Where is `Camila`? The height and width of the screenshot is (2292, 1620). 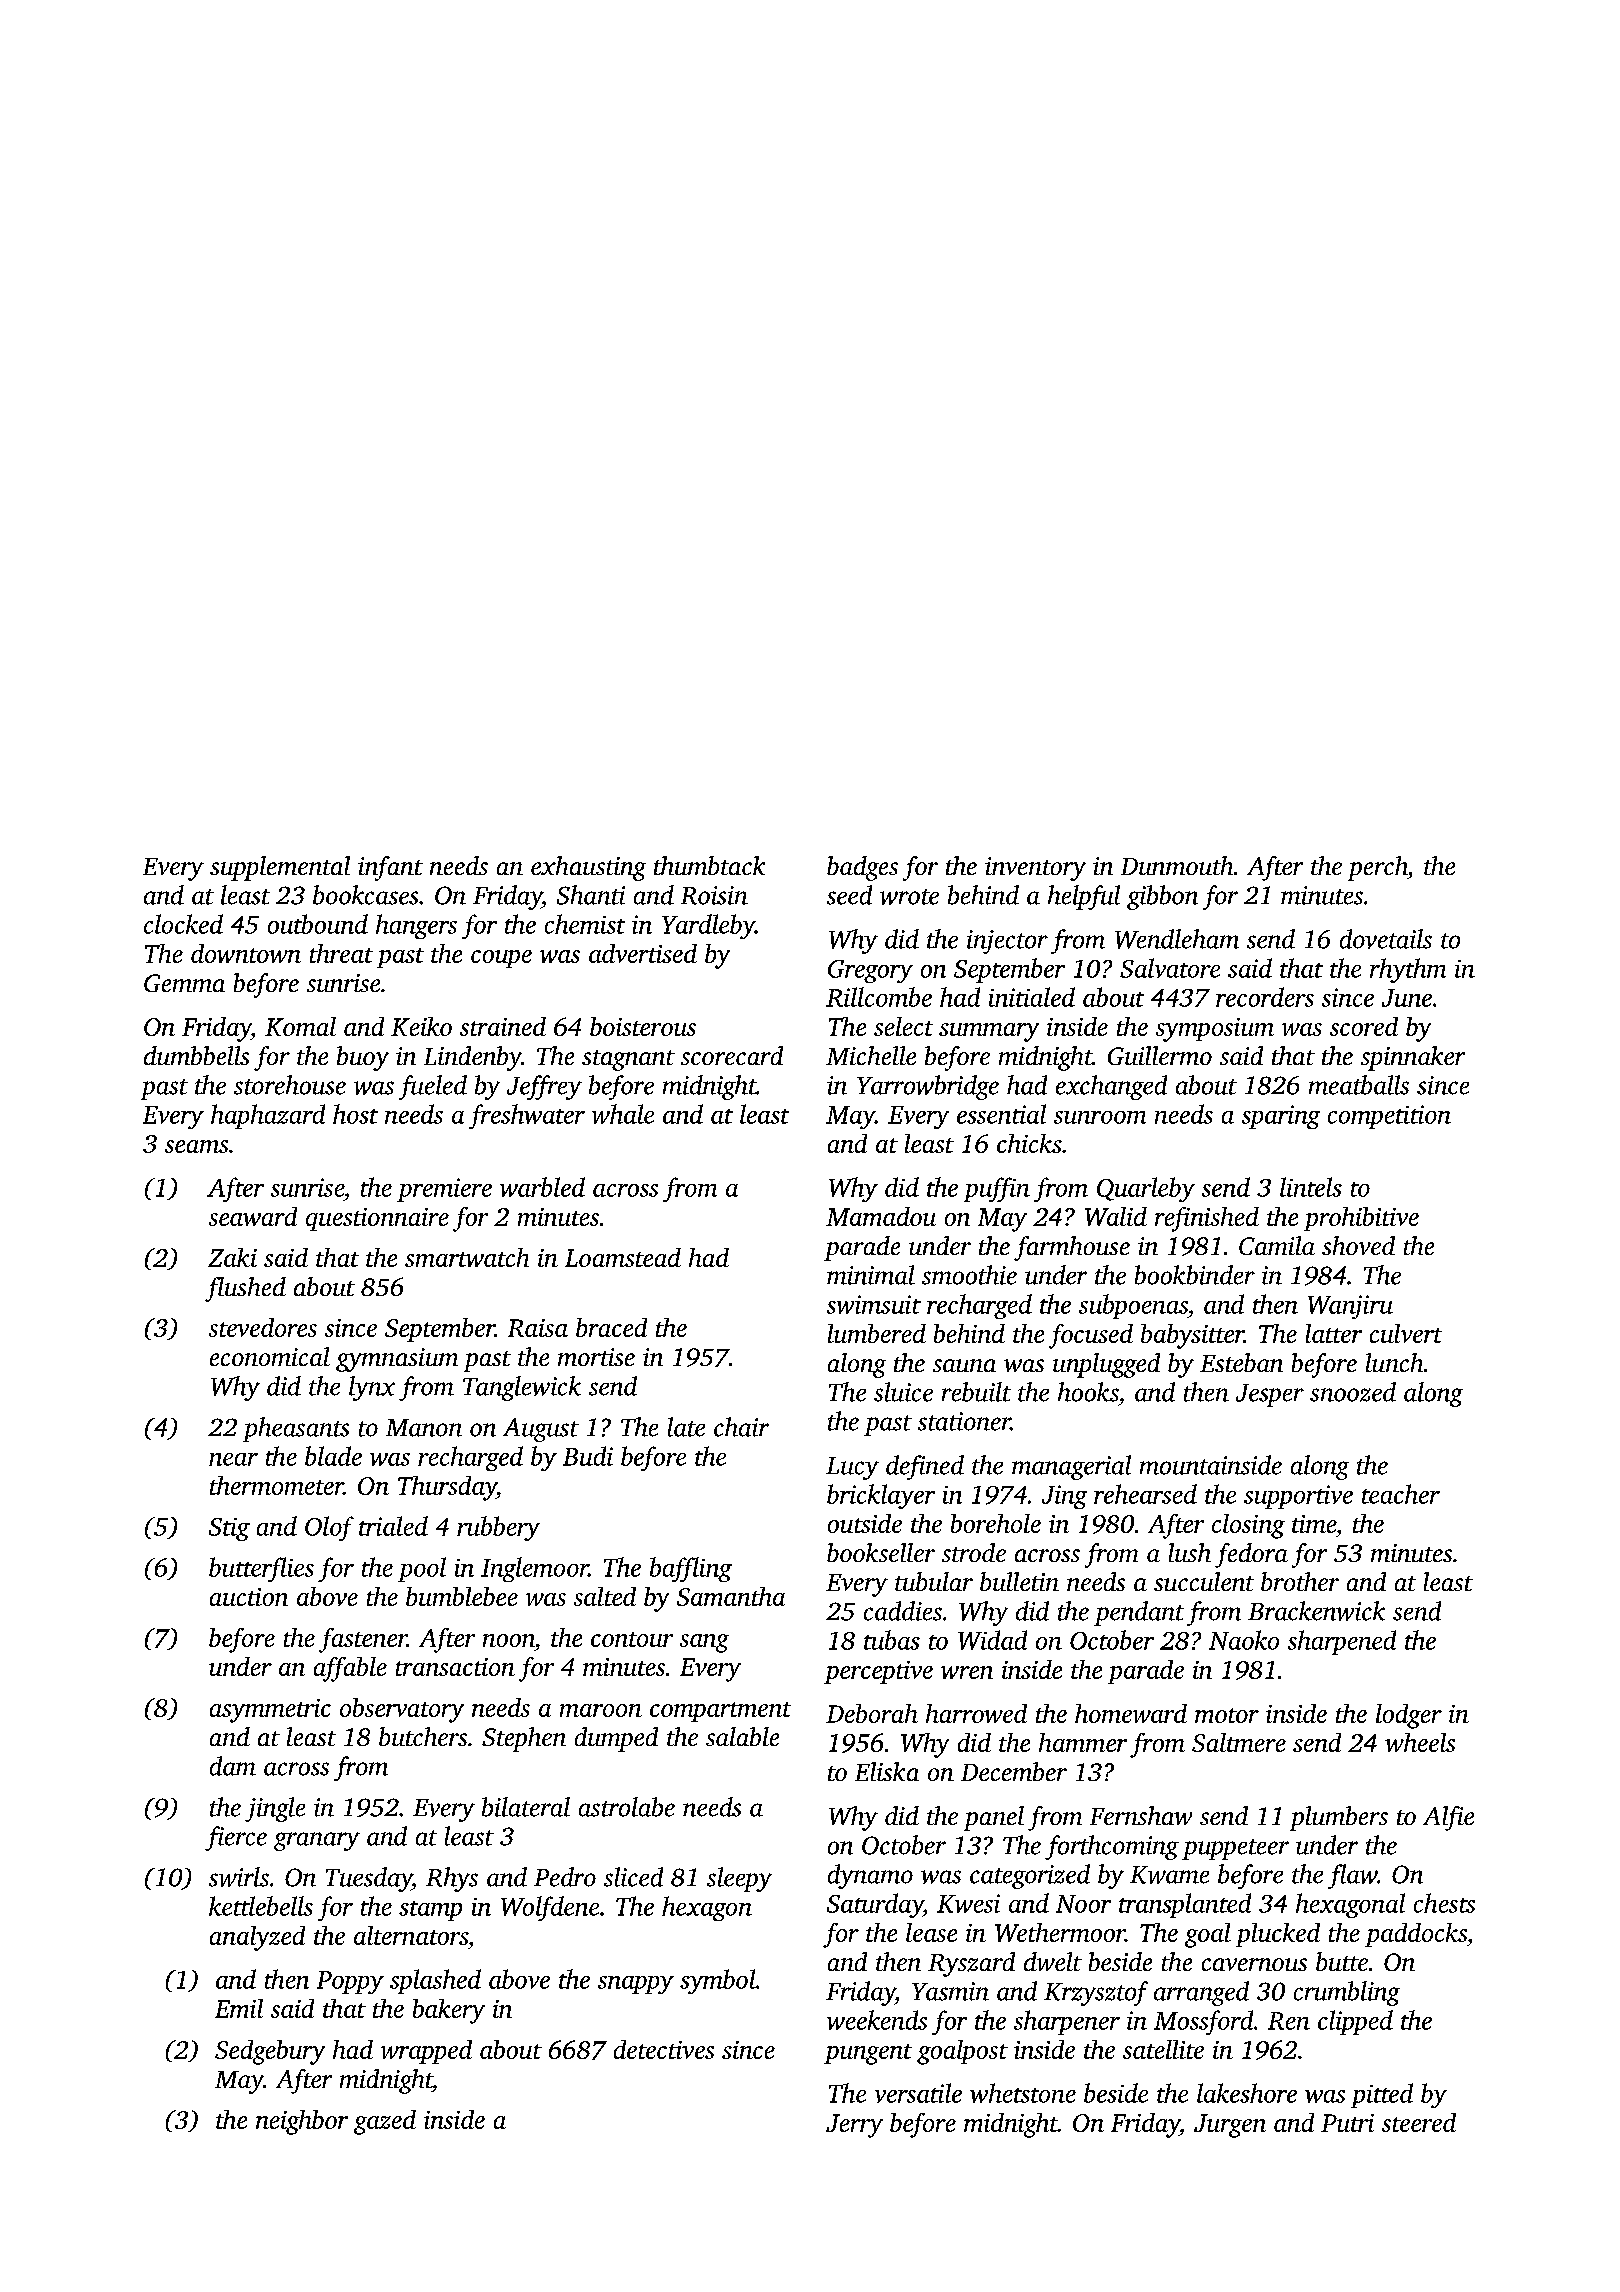 Camila is located at coordinates (1277, 1245).
